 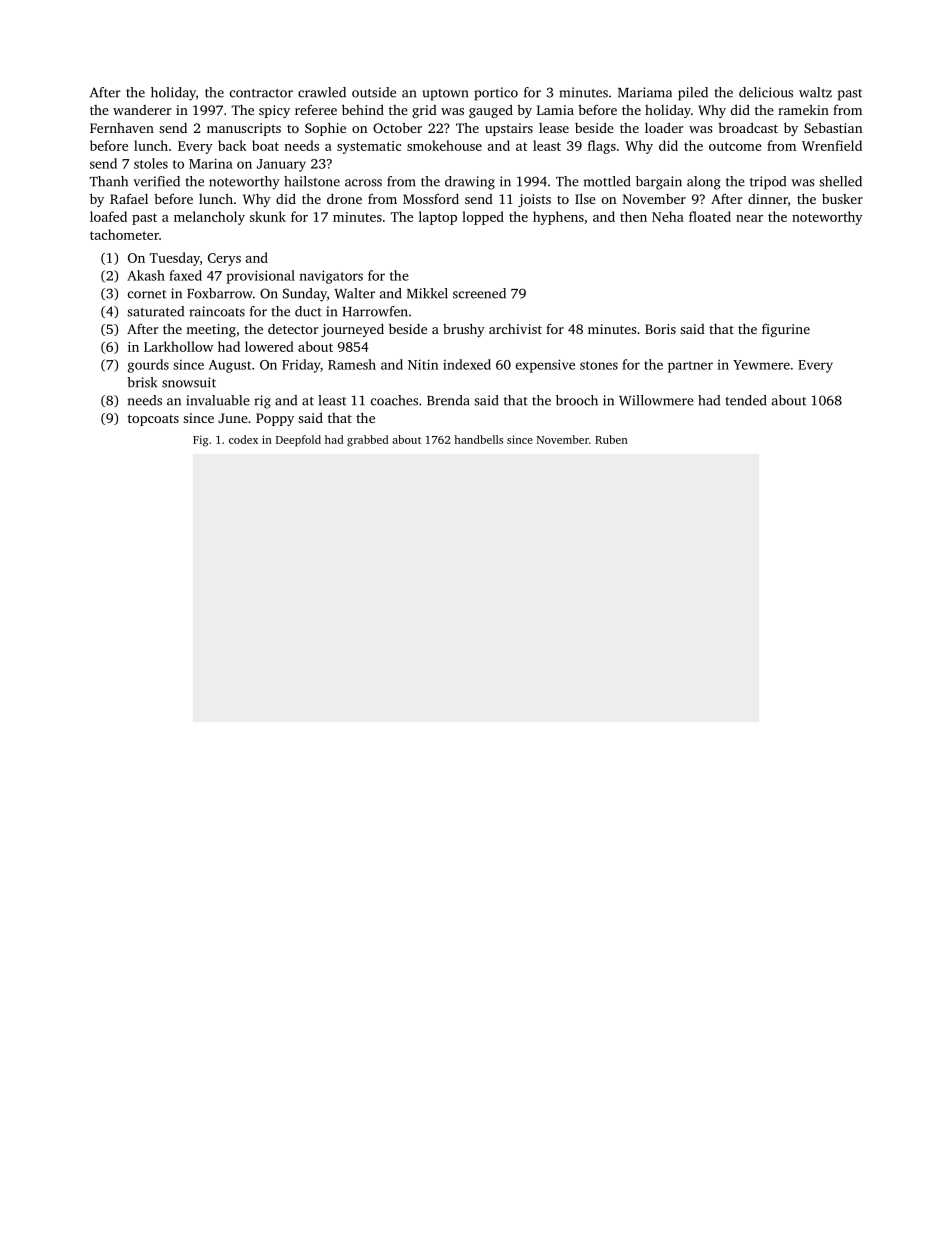 What do you see at coordinates (268, 216) in the page?
I see `skunk` at bounding box center [268, 216].
